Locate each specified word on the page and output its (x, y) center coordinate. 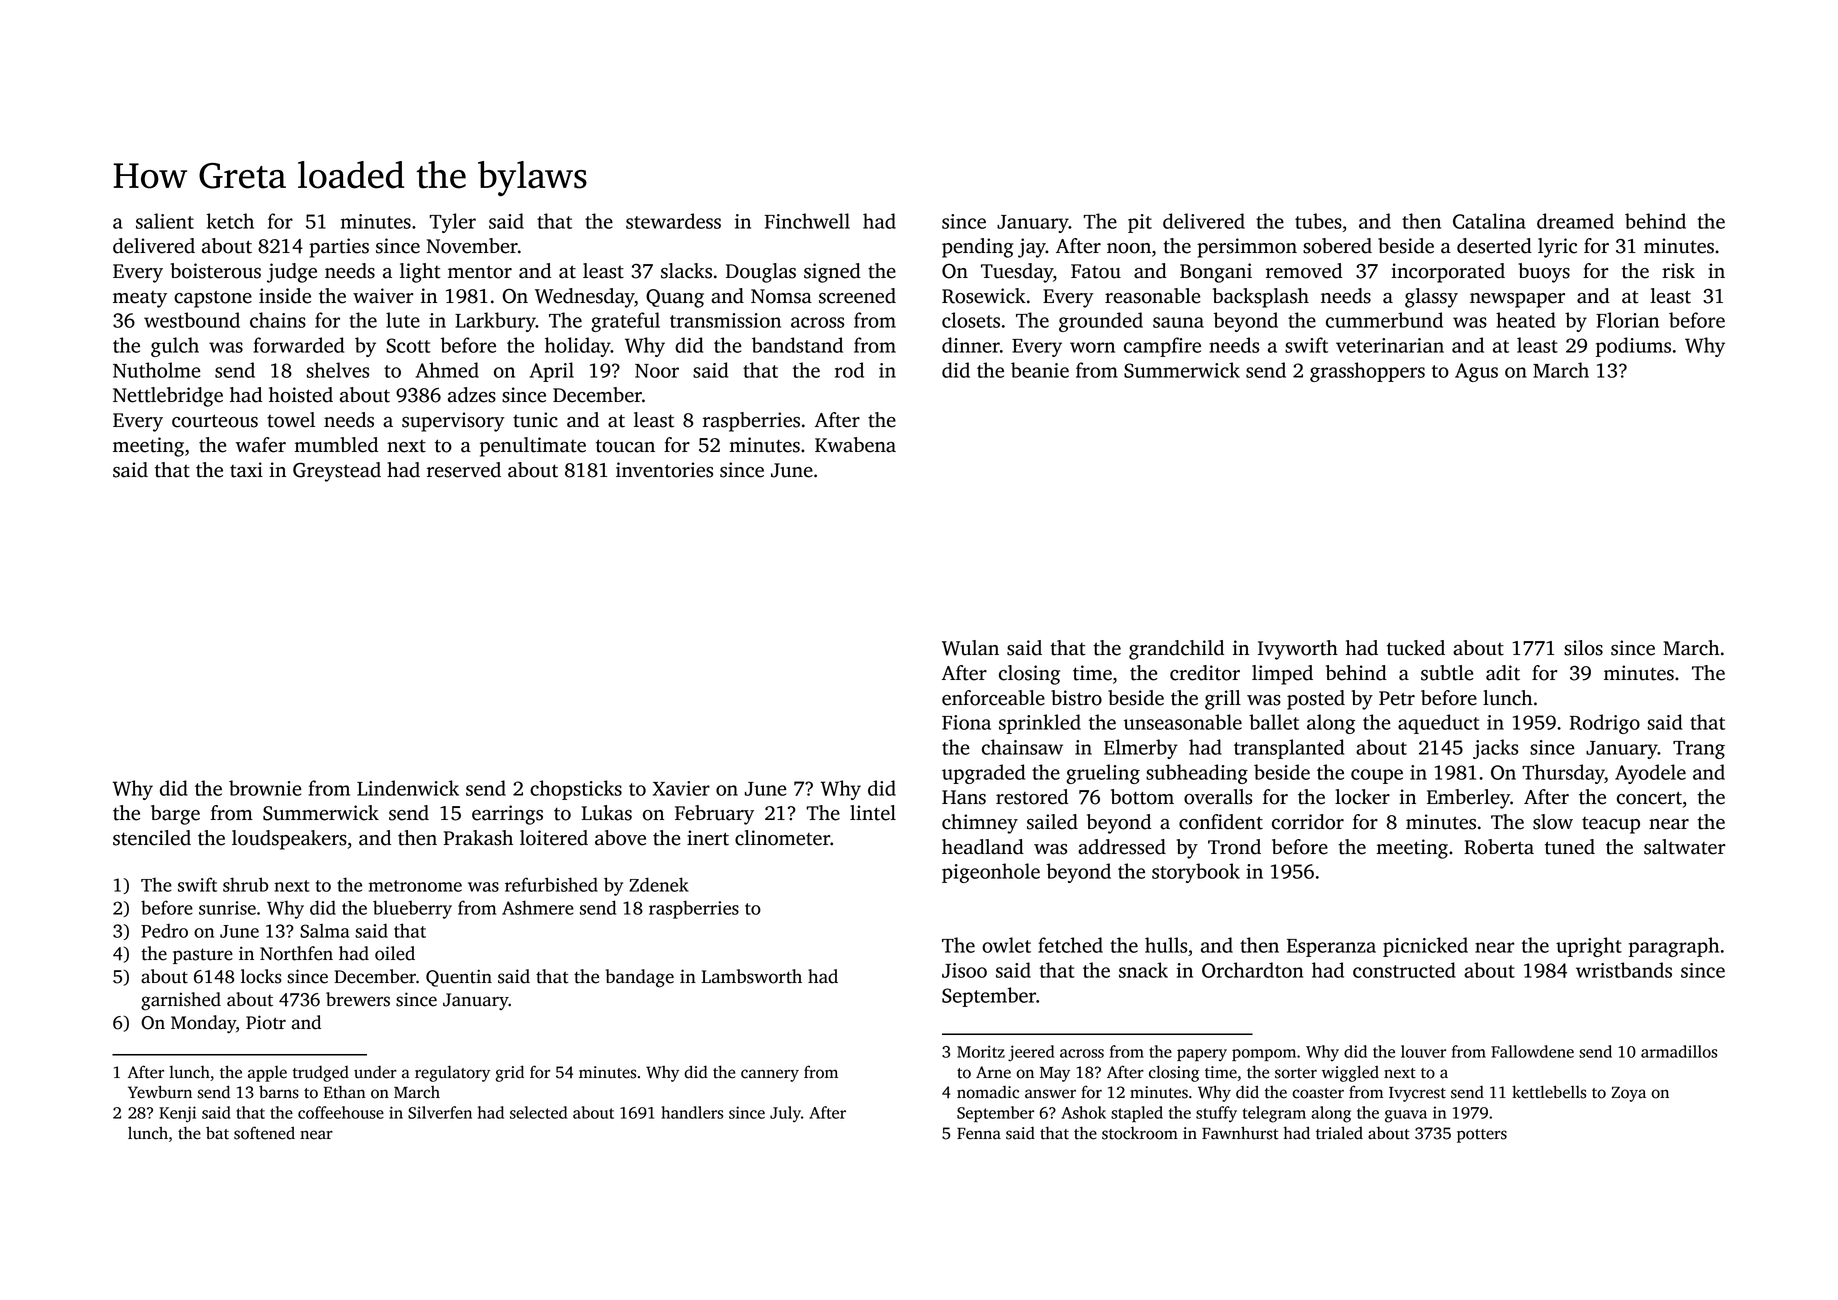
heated (1526, 320)
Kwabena (855, 445)
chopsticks (576, 790)
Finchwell (807, 221)
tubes (1318, 221)
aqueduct (1439, 724)
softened (264, 1133)
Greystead (337, 472)
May (1055, 1074)
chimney (980, 824)
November (472, 246)
